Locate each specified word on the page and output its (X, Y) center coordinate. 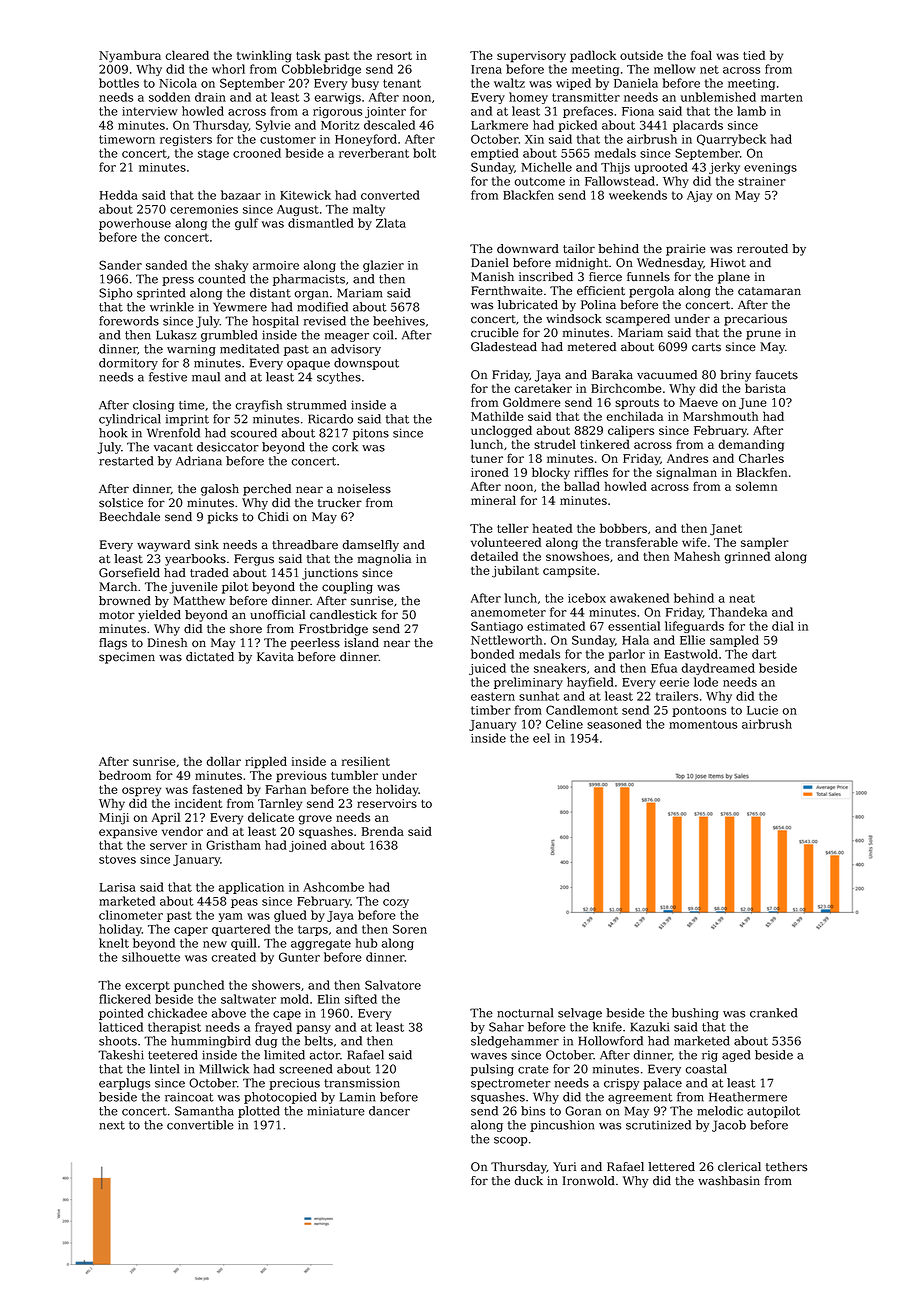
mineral (493, 500)
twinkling (264, 56)
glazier (383, 266)
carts (706, 347)
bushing (695, 1014)
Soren (410, 929)
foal (701, 55)
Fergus (254, 560)
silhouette (151, 957)
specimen (127, 658)
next (112, 1125)
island (361, 643)
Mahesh (697, 556)
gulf (247, 224)
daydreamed (718, 669)
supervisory (531, 57)
